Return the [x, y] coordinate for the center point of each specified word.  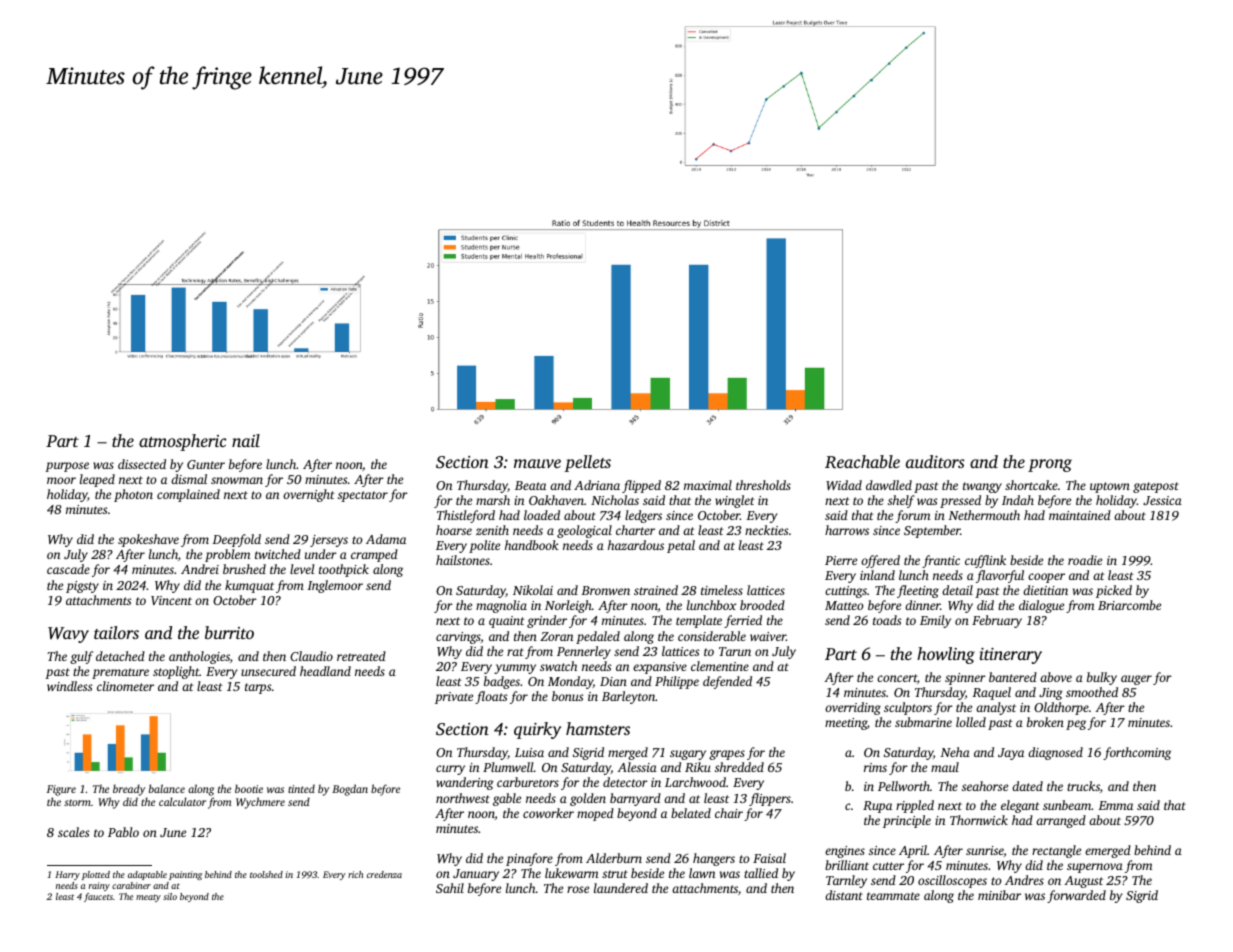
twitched [278, 554]
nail [246, 440]
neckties [766, 530]
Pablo [123, 832]
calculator [182, 801]
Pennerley [584, 652]
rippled [915, 806]
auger [1136, 680]
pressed [960, 501]
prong [1050, 465]
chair [729, 813]
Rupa [877, 807]
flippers [770, 799]
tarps [258, 688]
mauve [537, 463]
